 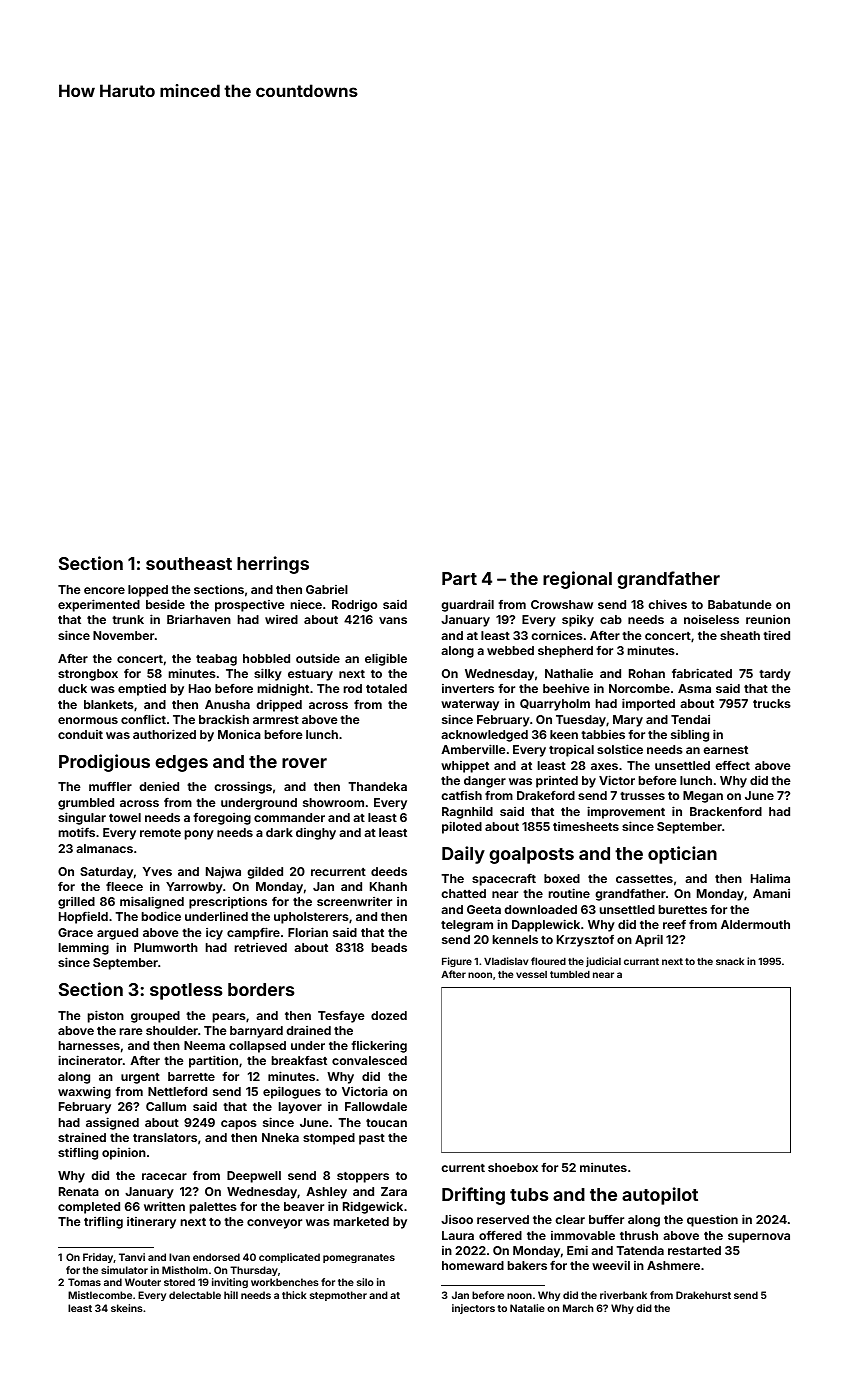 What do you see at coordinates (165, 604) in the image?
I see `beside` at bounding box center [165, 604].
